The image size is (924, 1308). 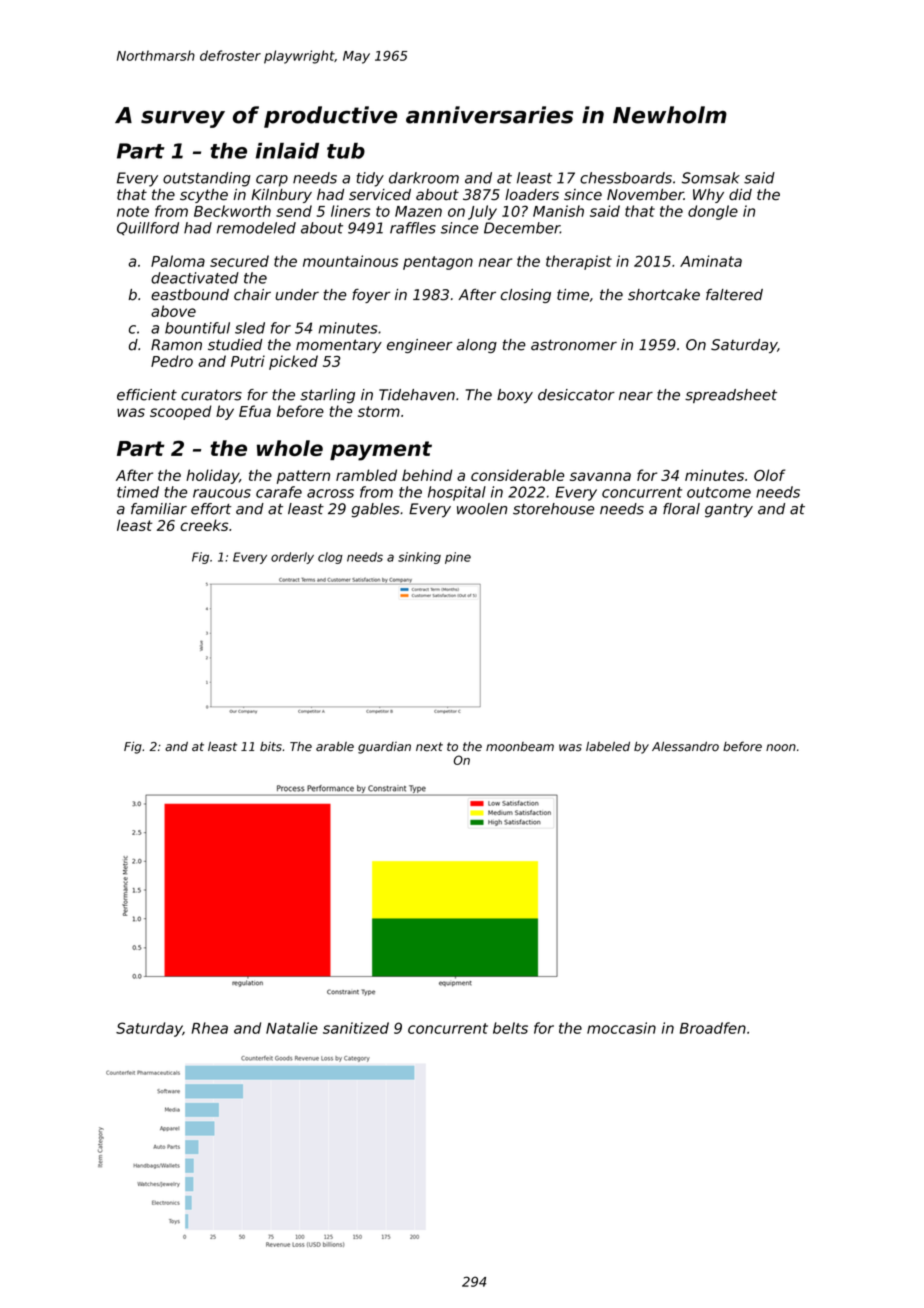 What do you see at coordinates (734, 295) in the document?
I see `faltered` at bounding box center [734, 295].
